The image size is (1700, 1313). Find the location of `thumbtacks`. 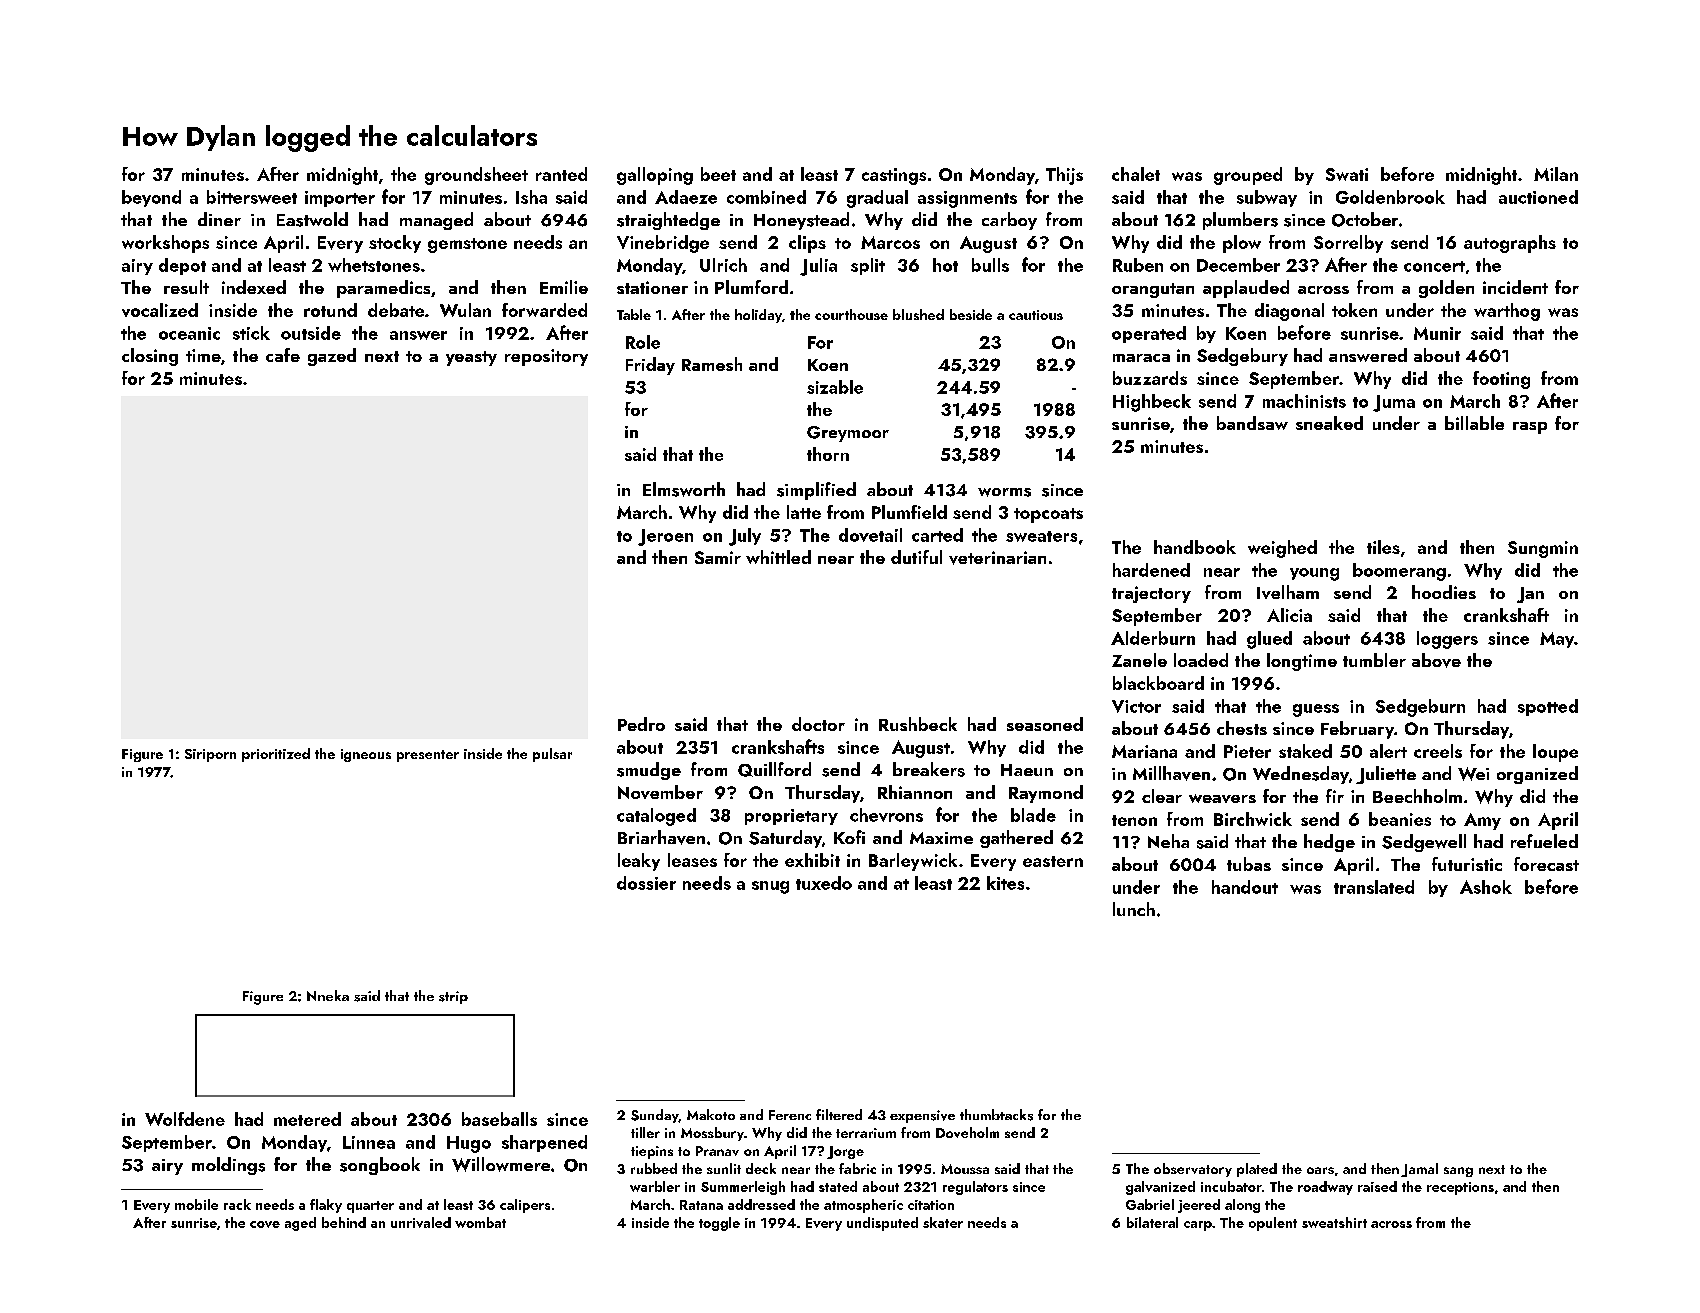

thumbtacks is located at coordinates (996, 1115).
